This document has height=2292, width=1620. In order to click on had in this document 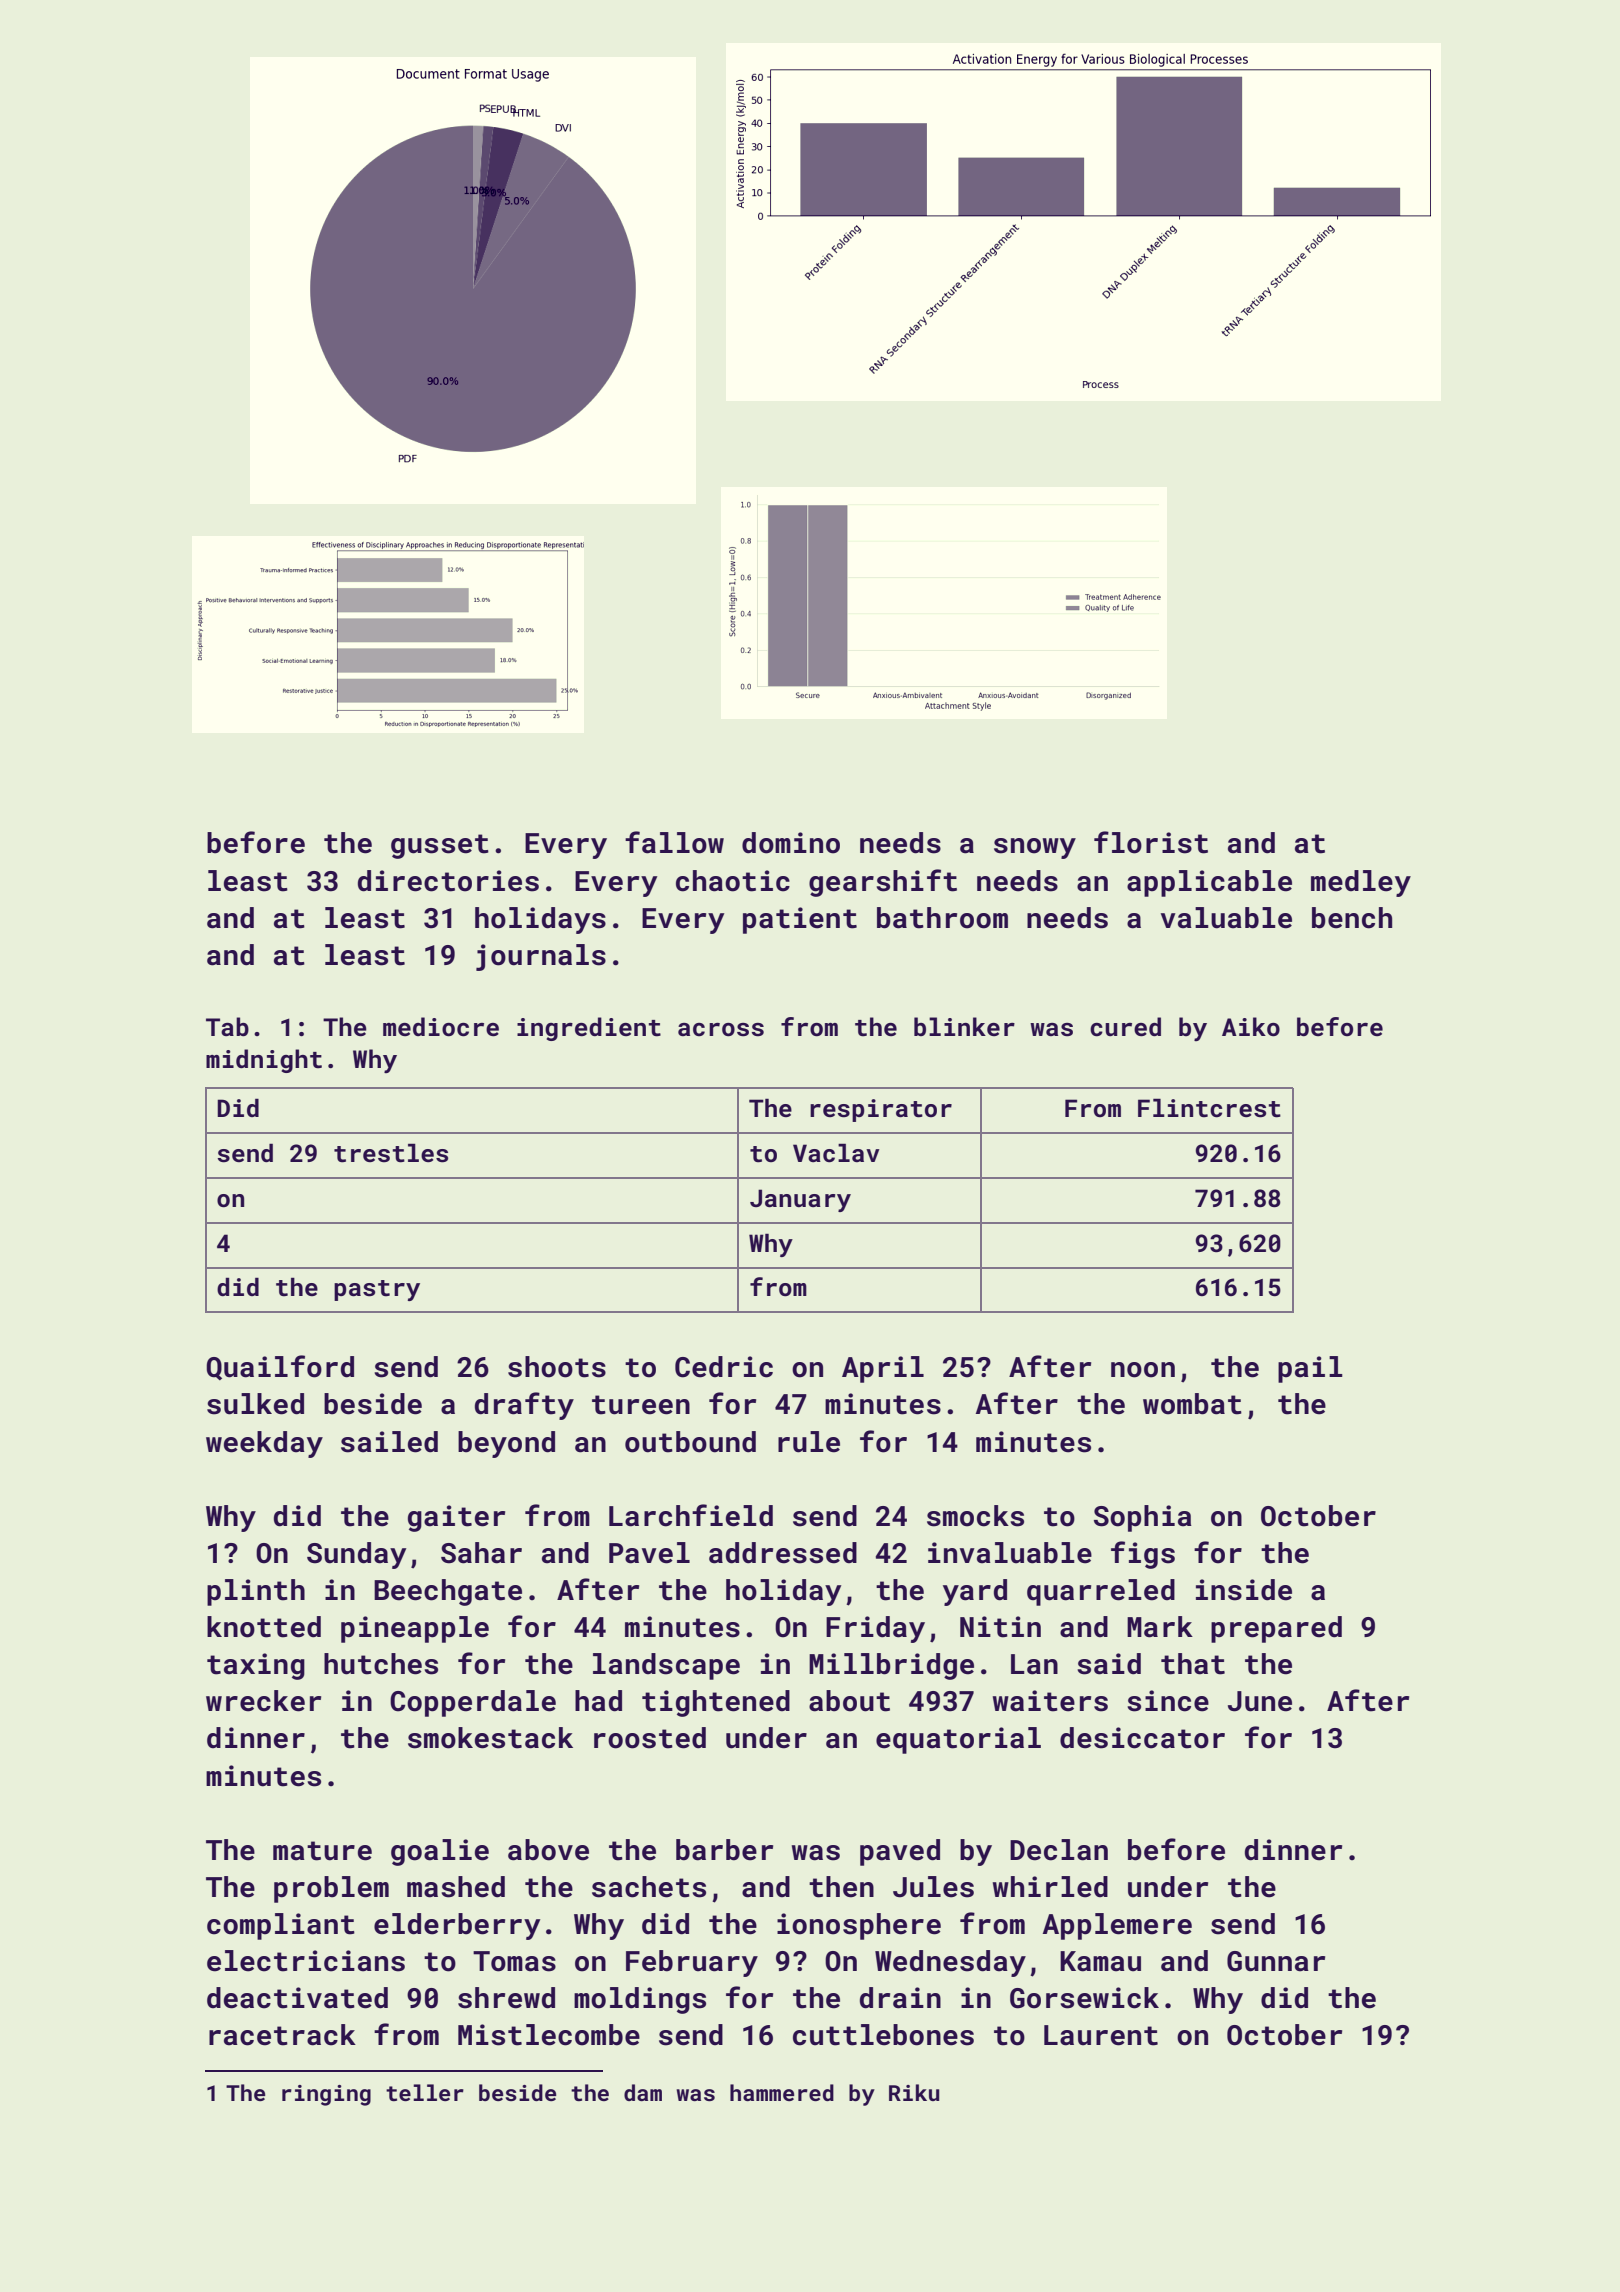, I will do `click(598, 1701)`.
